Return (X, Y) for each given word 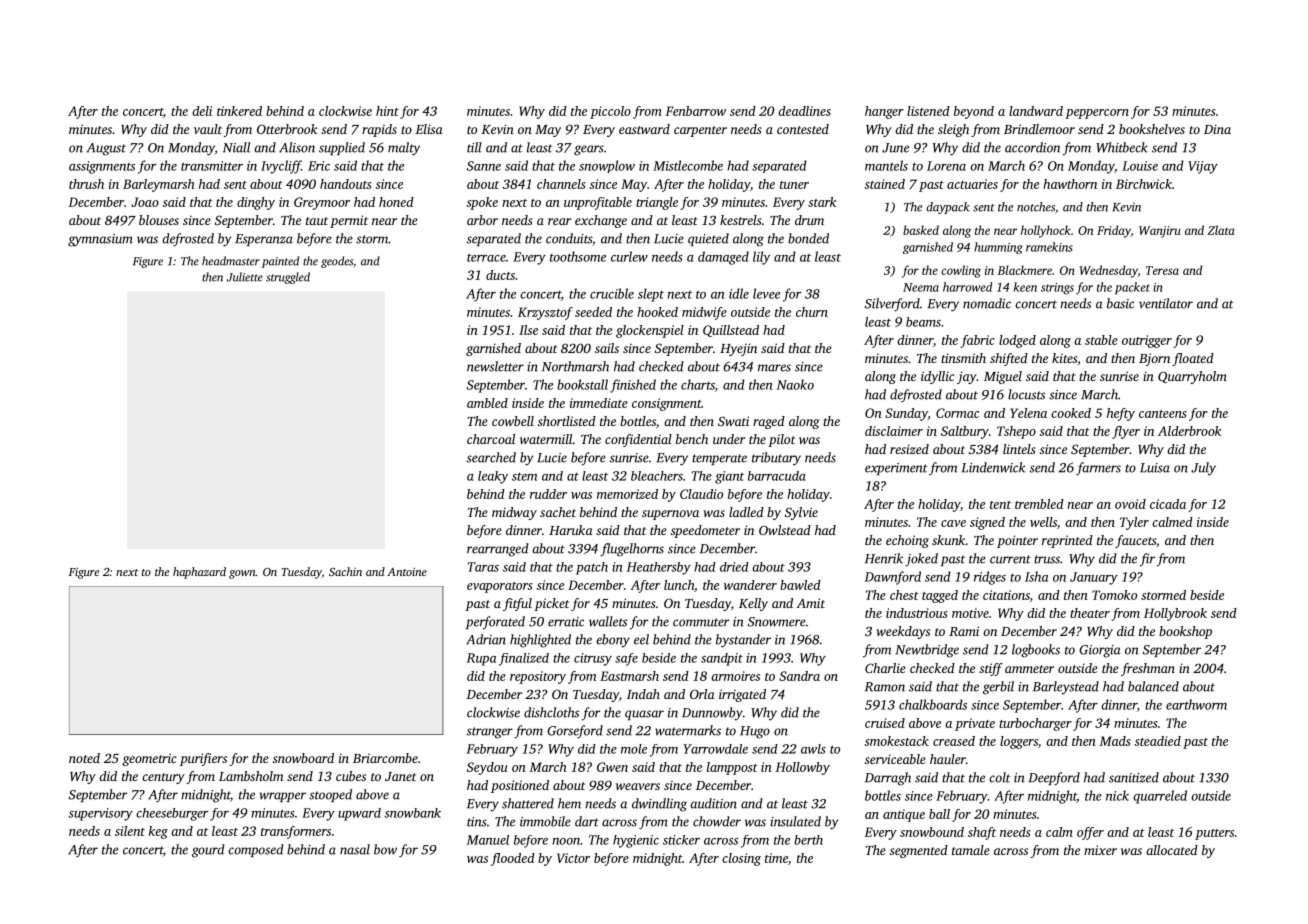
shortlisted (567, 421)
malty (404, 149)
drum (809, 220)
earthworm (1196, 704)
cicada (1168, 504)
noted (84, 758)
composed (256, 850)
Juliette (245, 277)
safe (626, 659)
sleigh (953, 130)
